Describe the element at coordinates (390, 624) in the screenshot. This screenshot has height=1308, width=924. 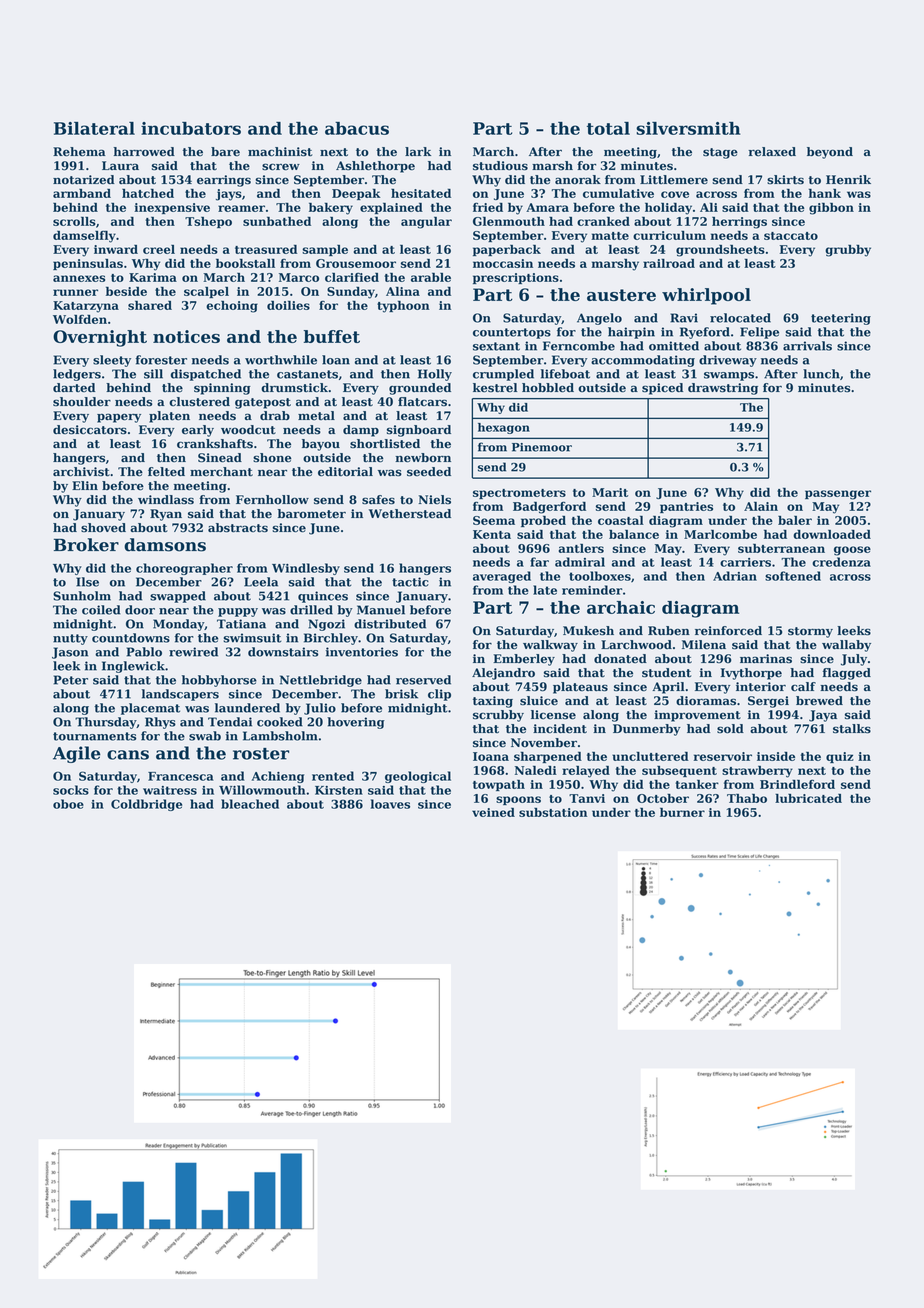
I see `distributed` at that location.
